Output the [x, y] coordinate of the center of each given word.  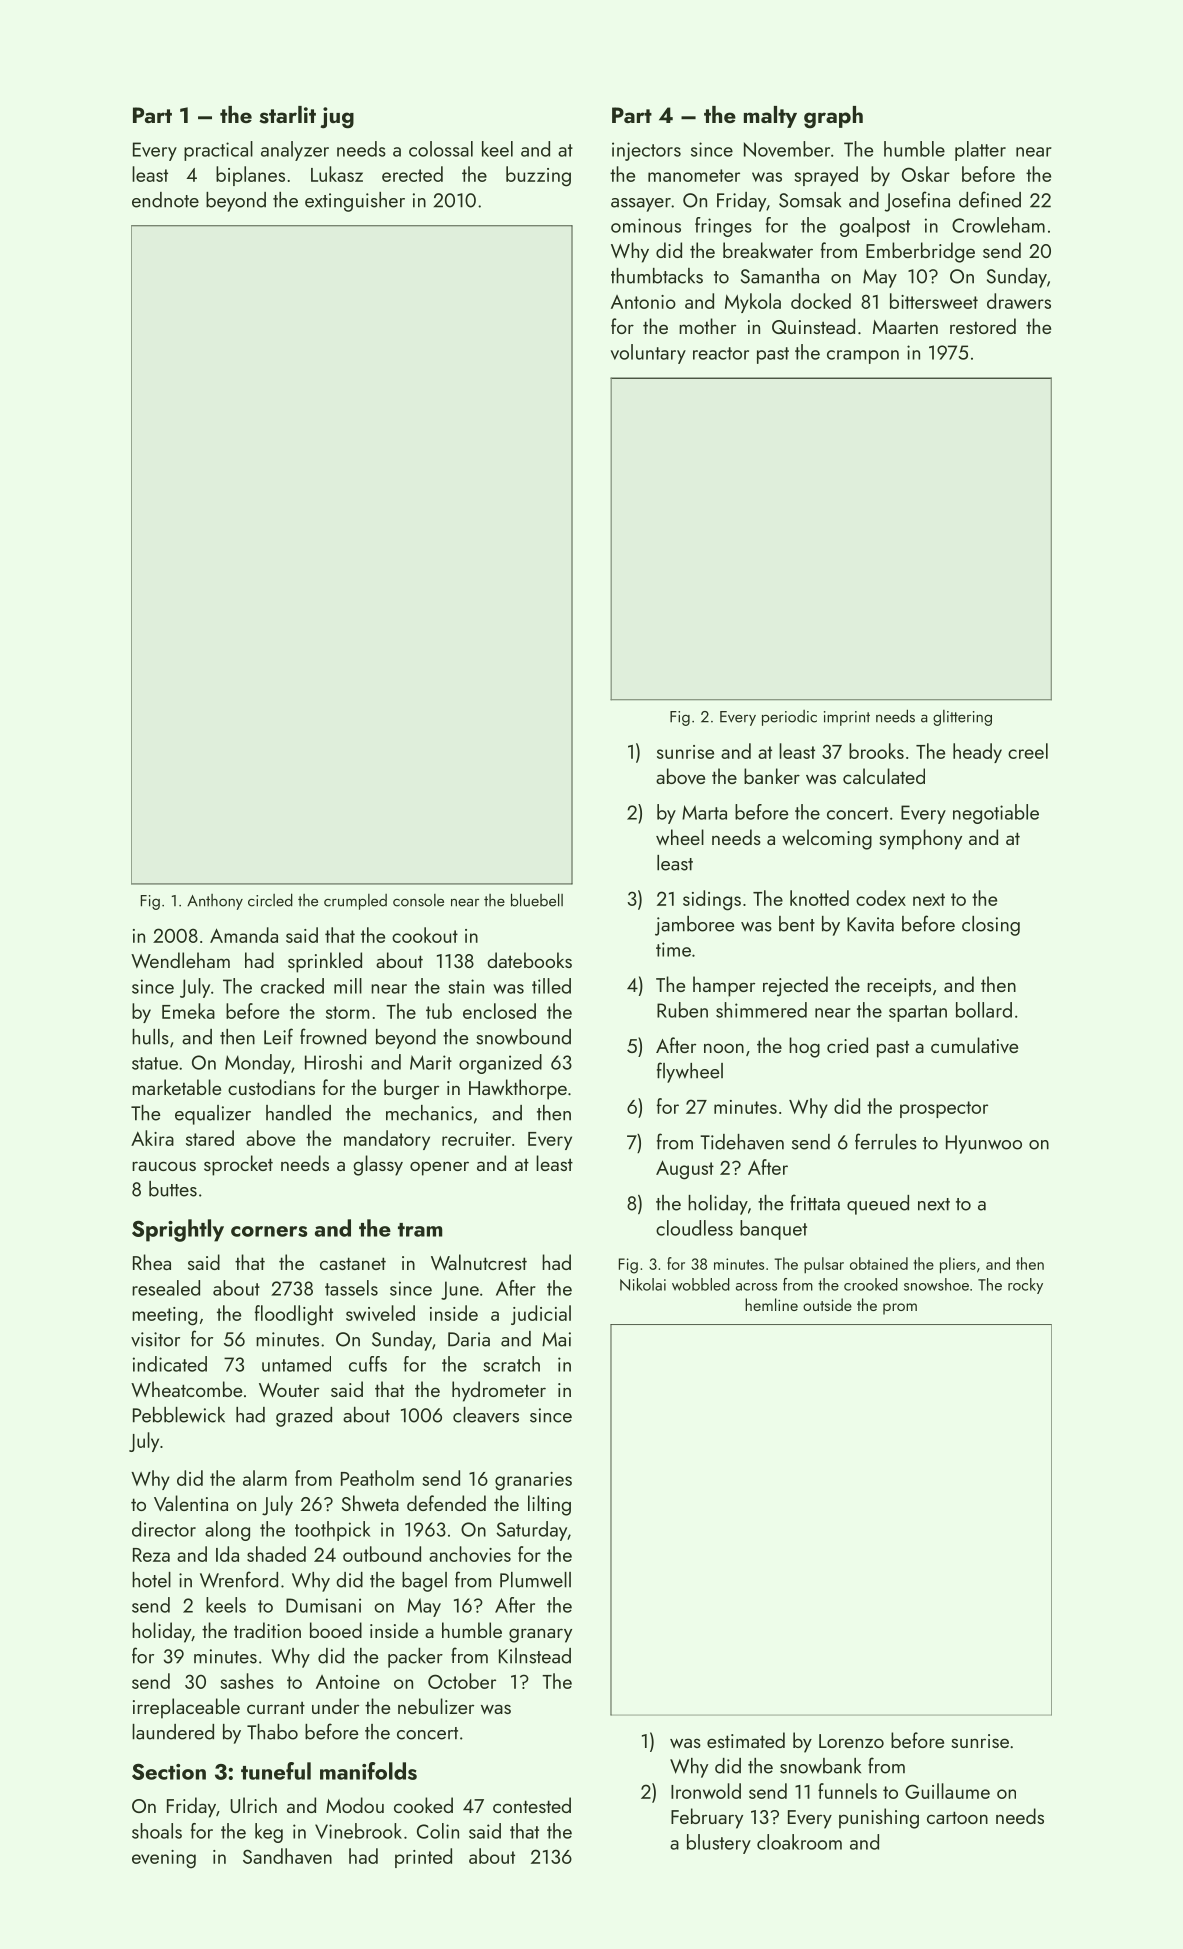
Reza [151, 1555]
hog [804, 1047]
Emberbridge [920, 252]
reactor [721, 353]
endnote [165, 200]
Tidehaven [742, 1142]
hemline [771, 1304]
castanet [353, 1263]
